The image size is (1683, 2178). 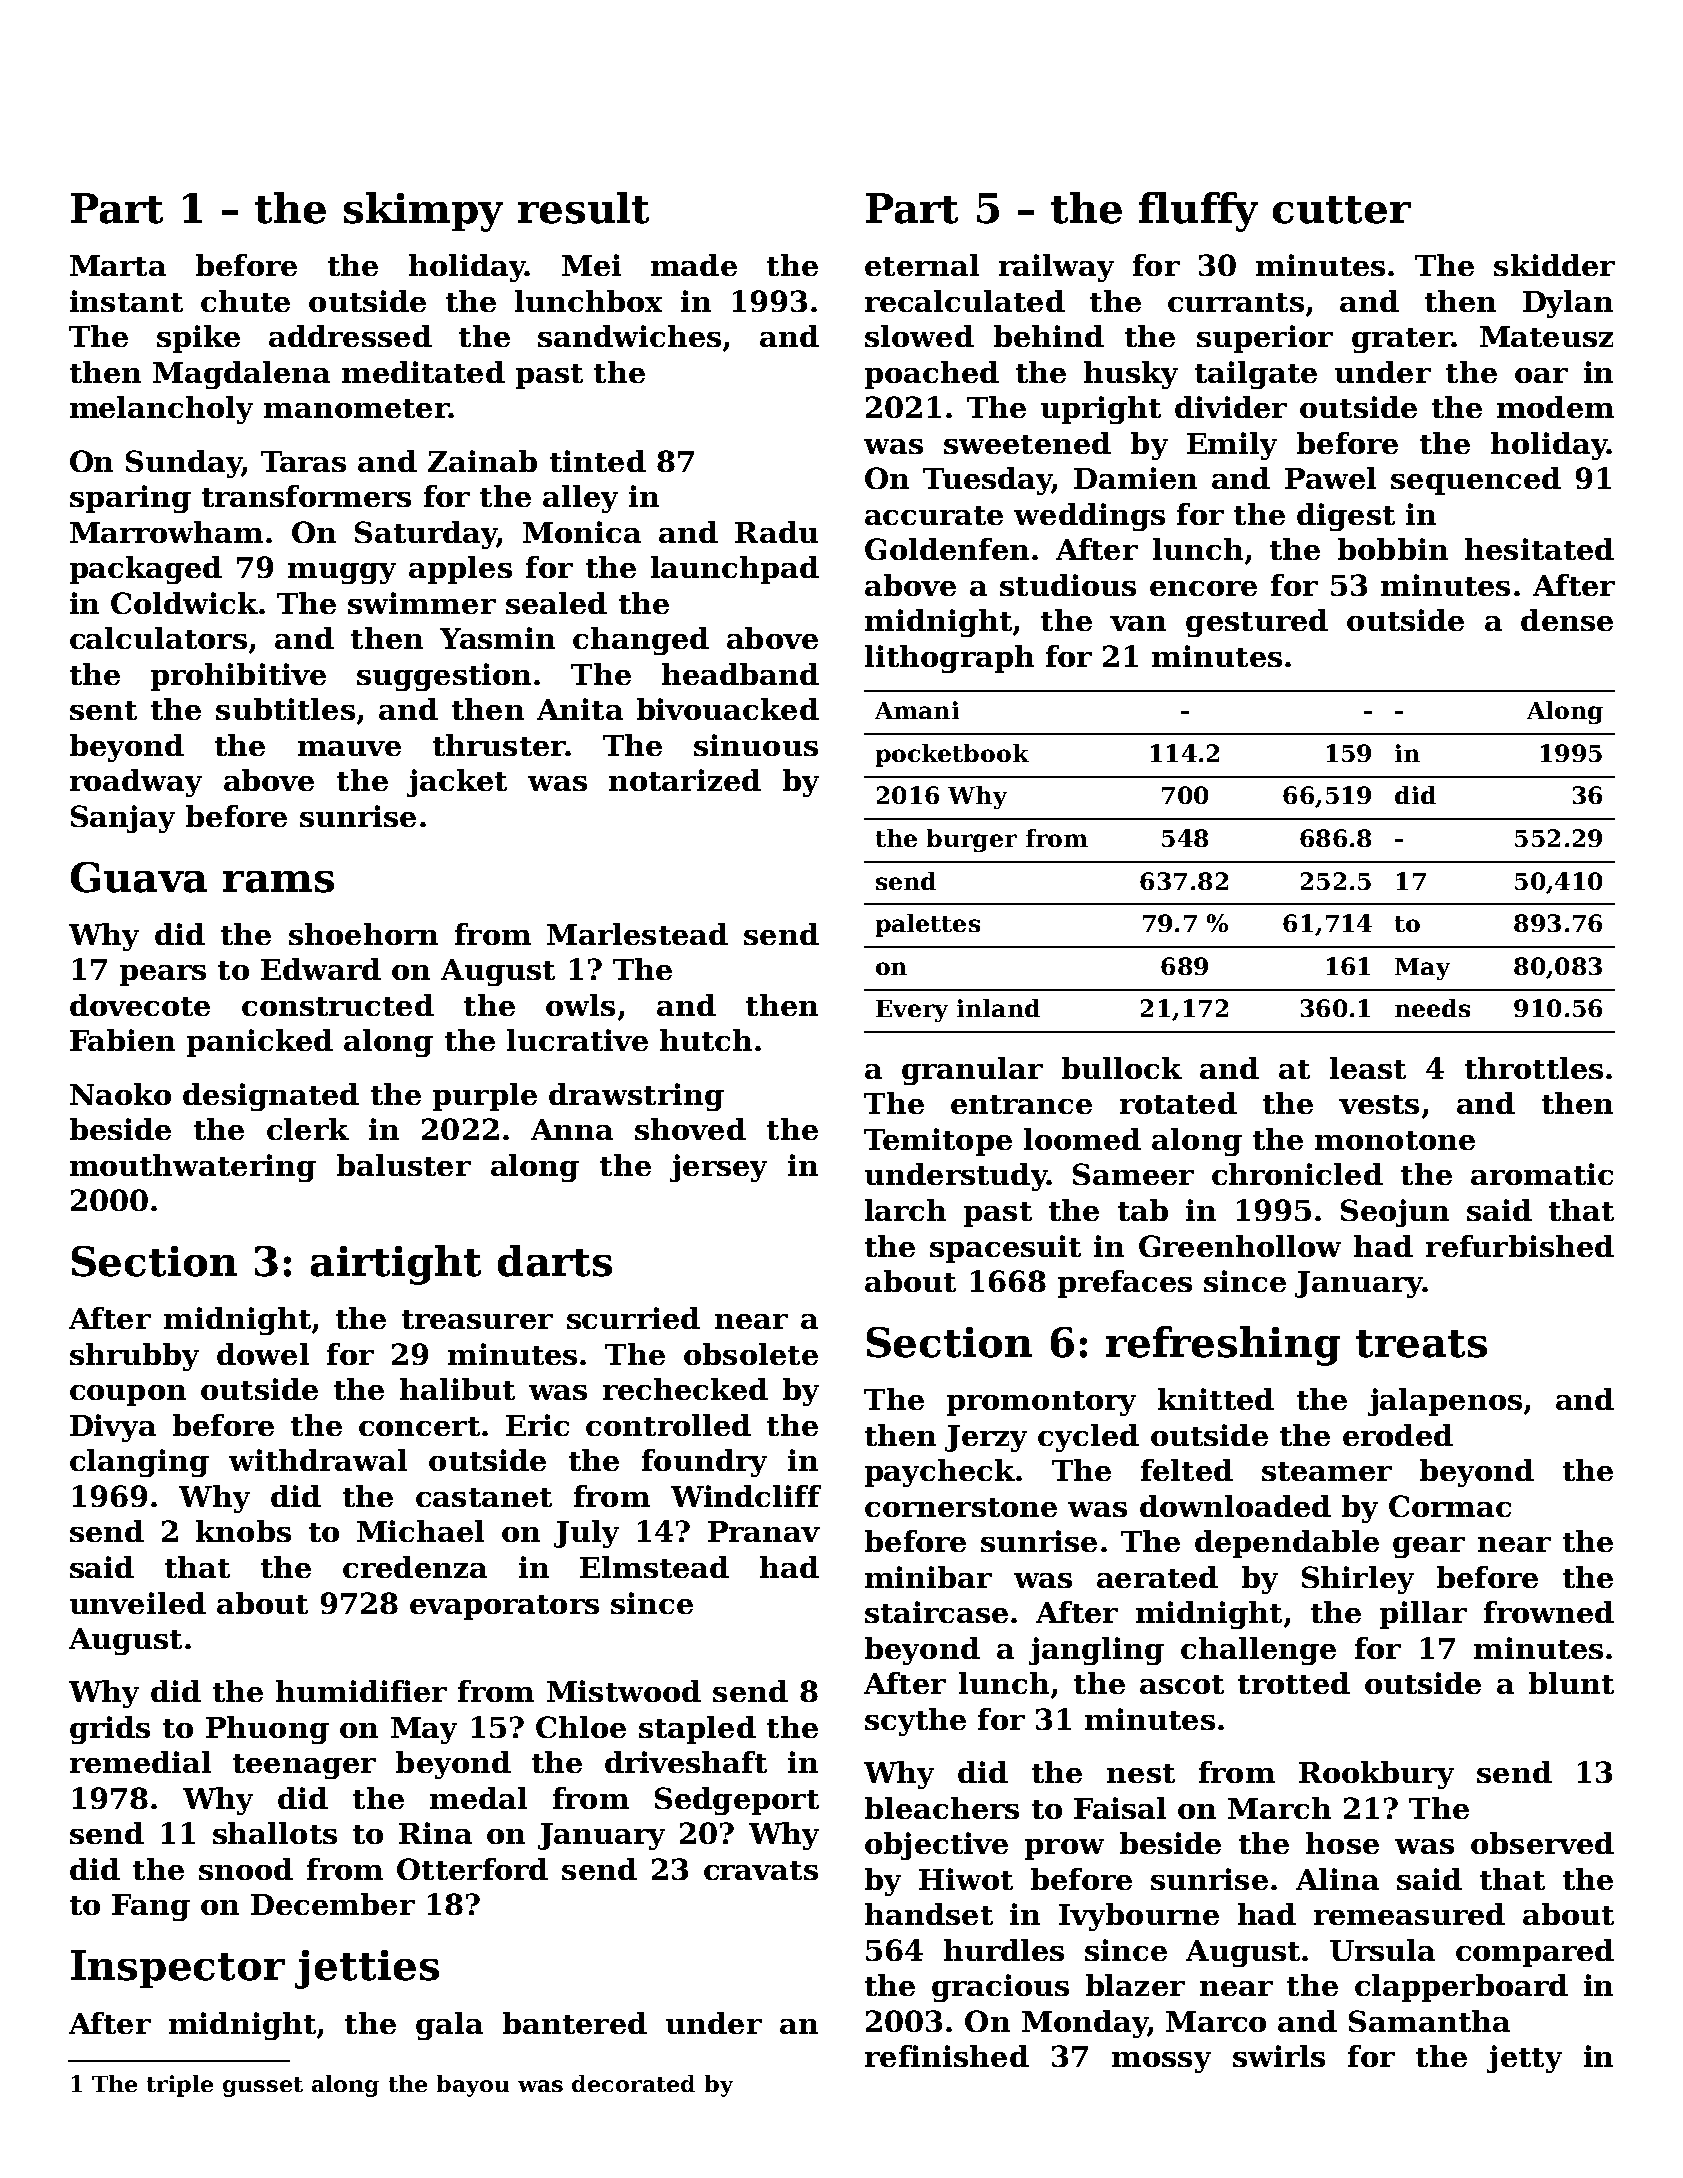 What do you see at coordinates (163, 975) in the image?
I see `pears` at bounding box center [163, 975].
